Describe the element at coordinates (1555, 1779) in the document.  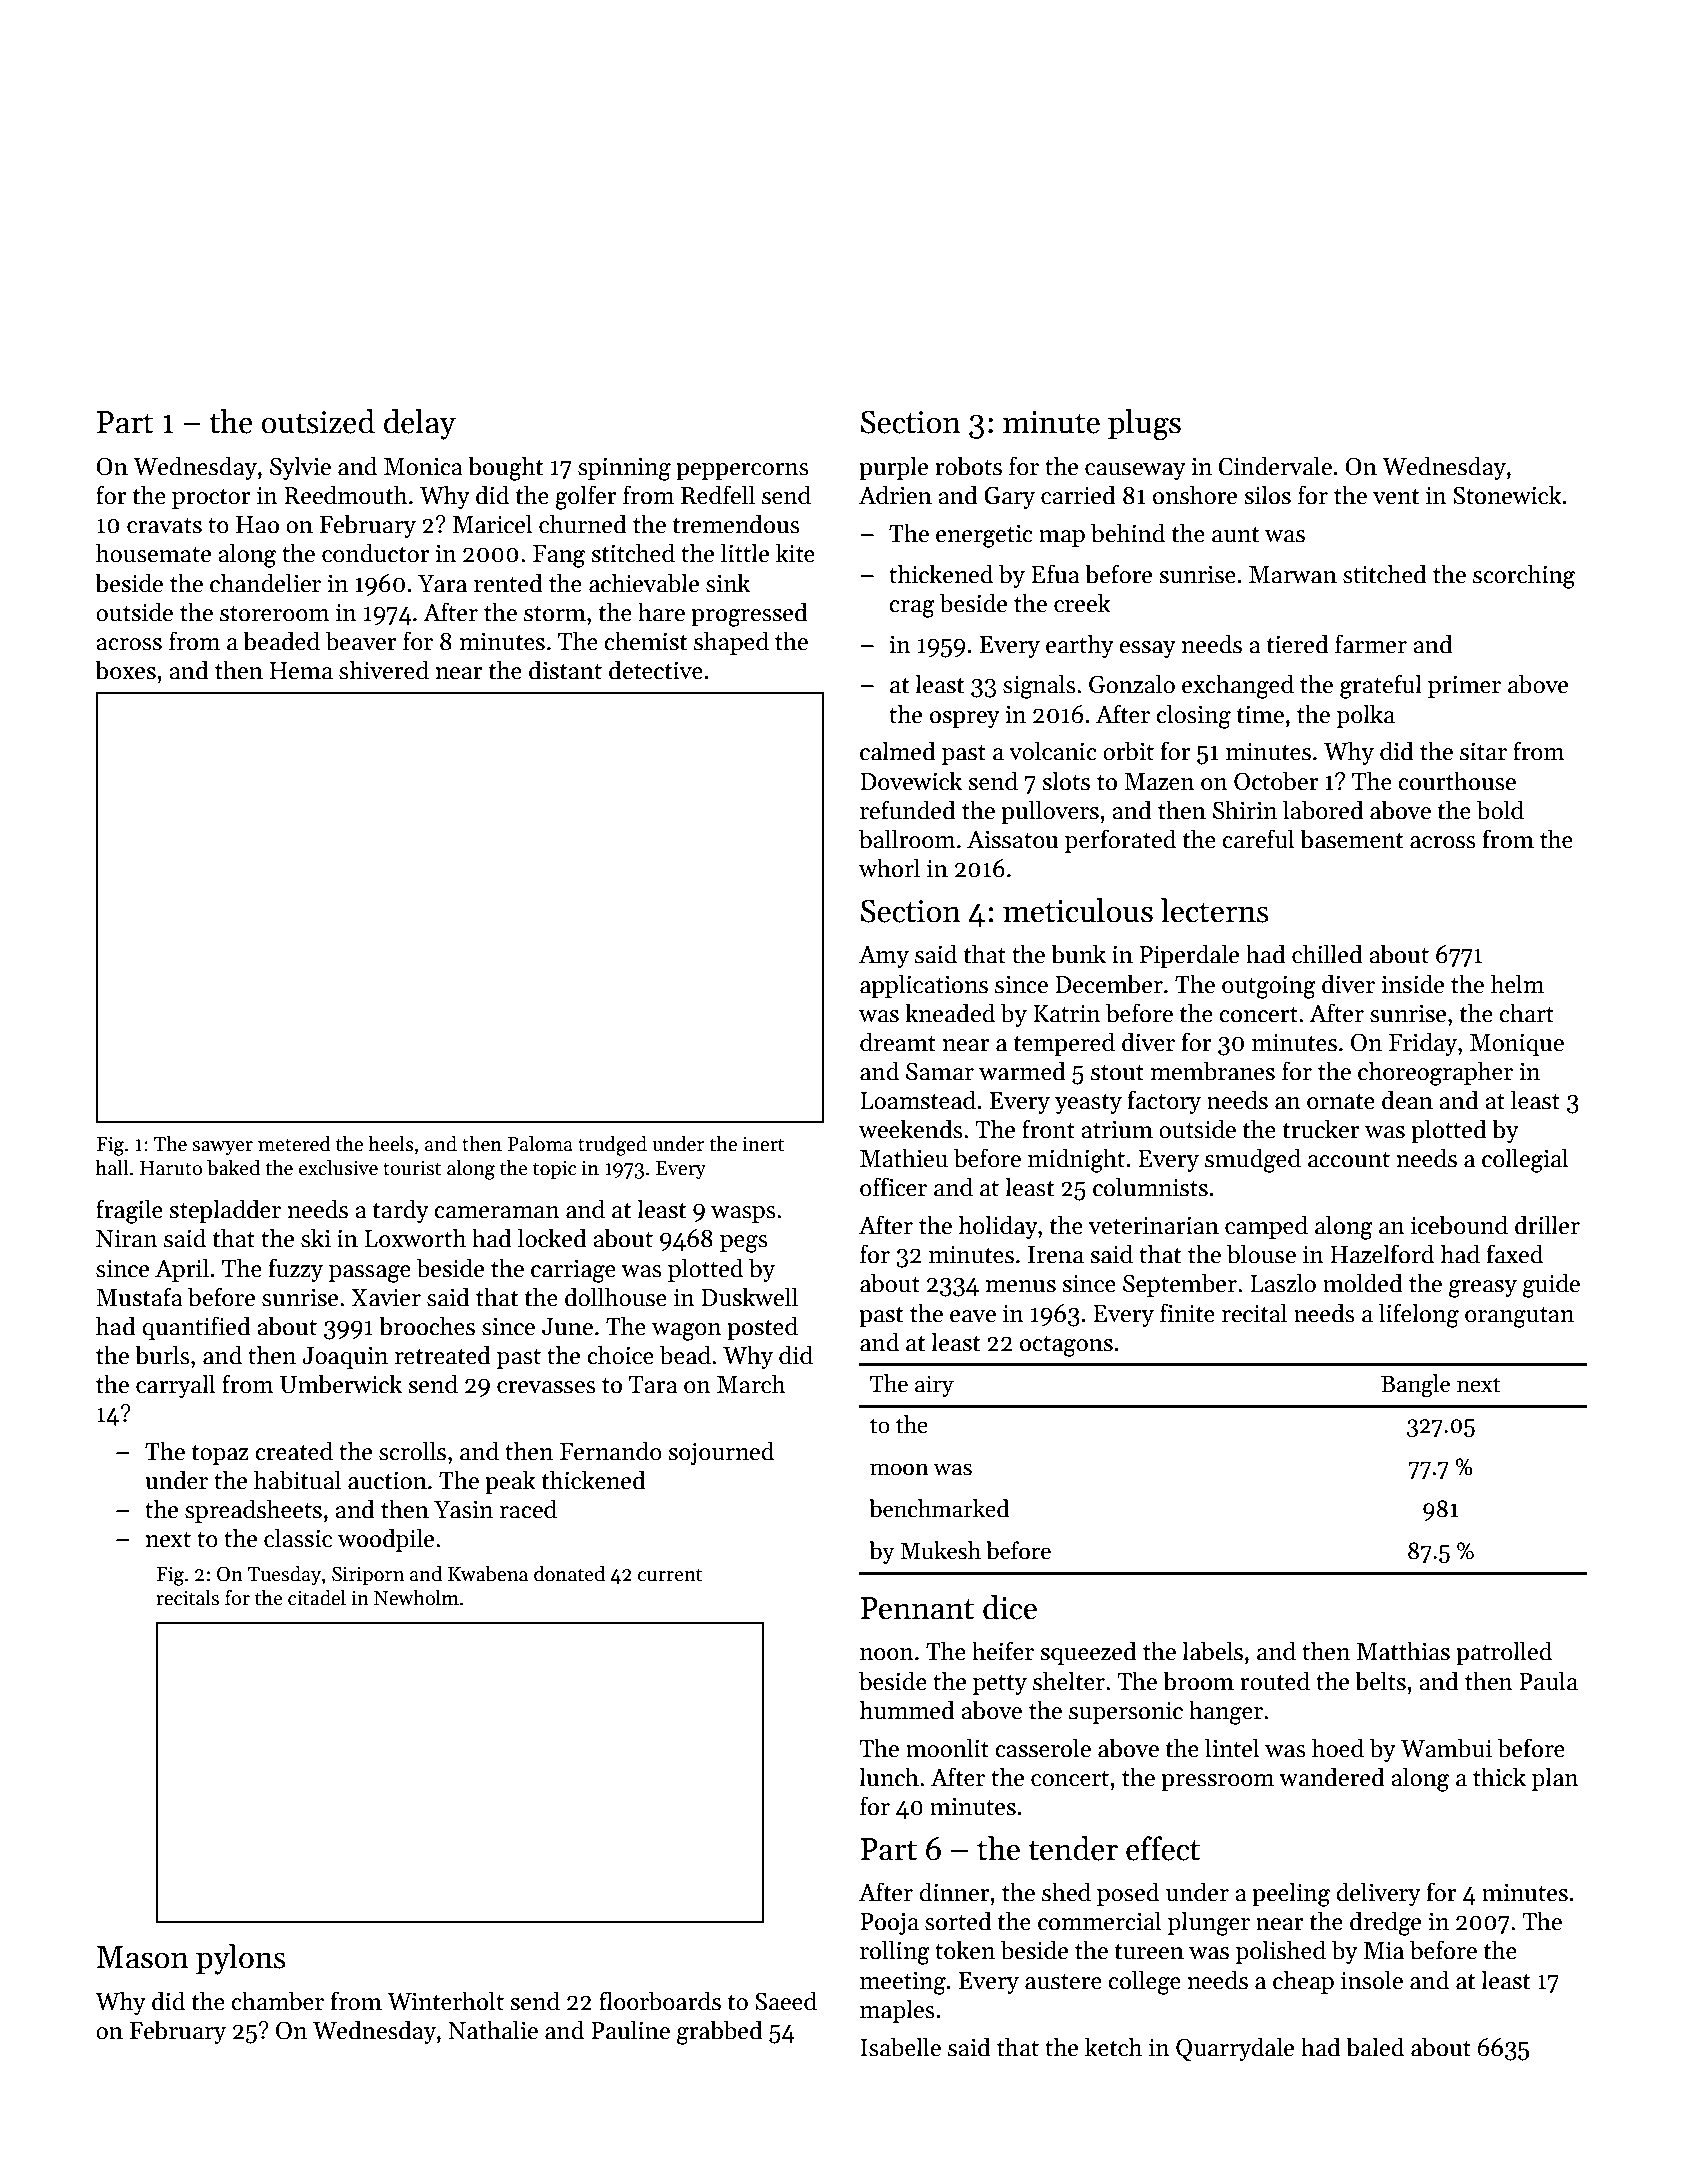
I see `plan` at that location.
